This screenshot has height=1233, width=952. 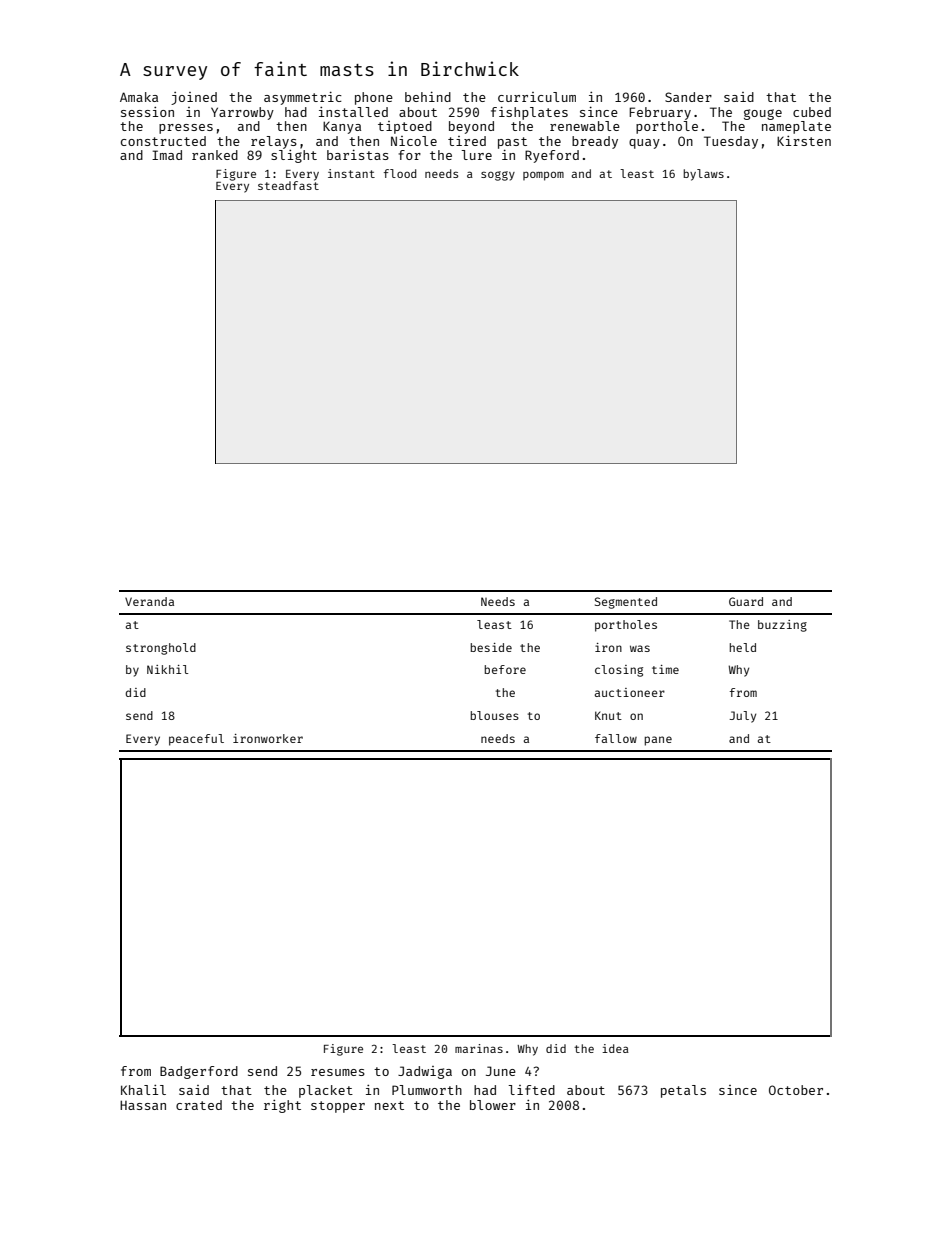 I want to click on asymmetric, so click(x=303, y=98).
